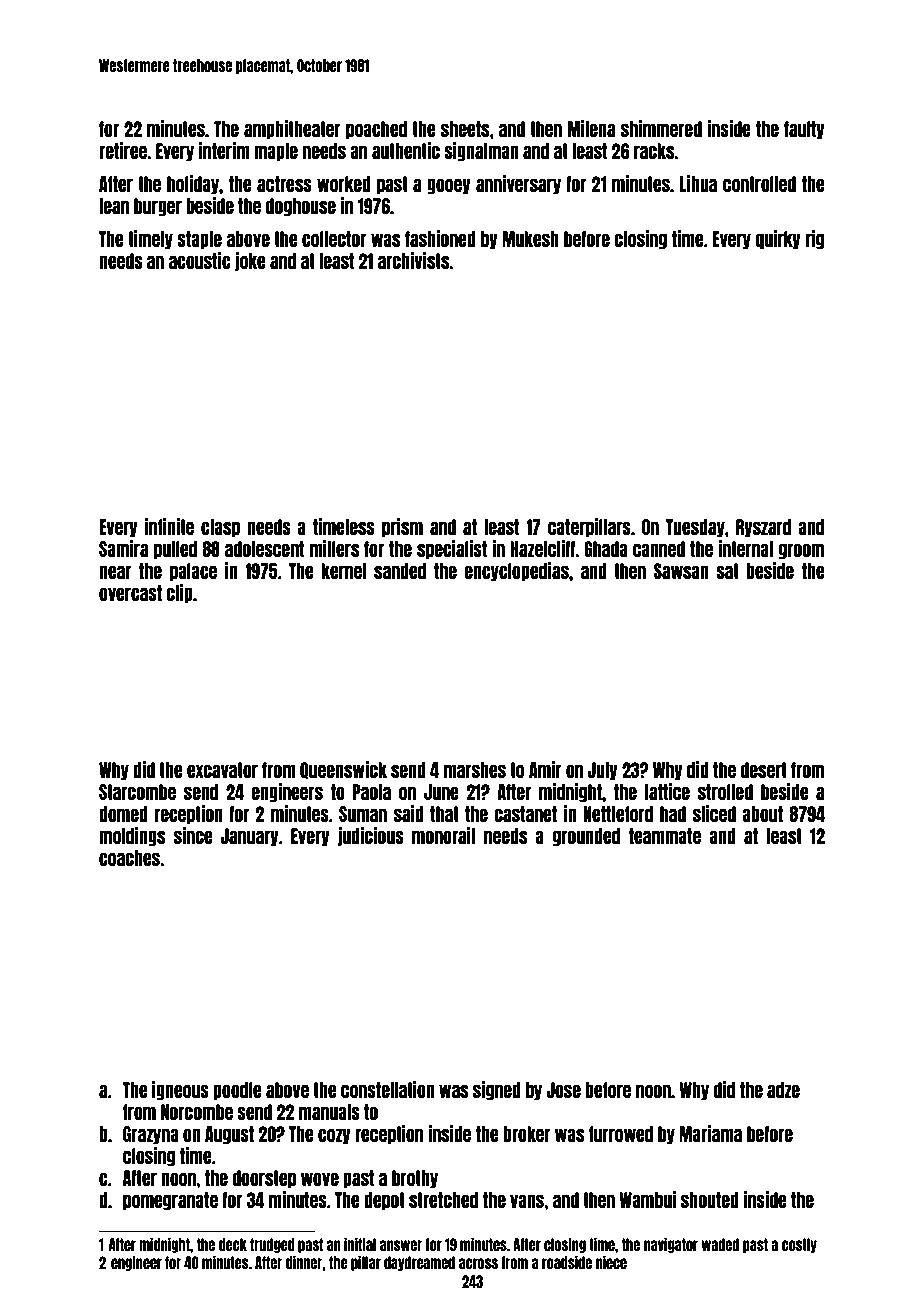 This screenshot has width=924, height=1308. I want to click on costly, so click(799, 1245).
